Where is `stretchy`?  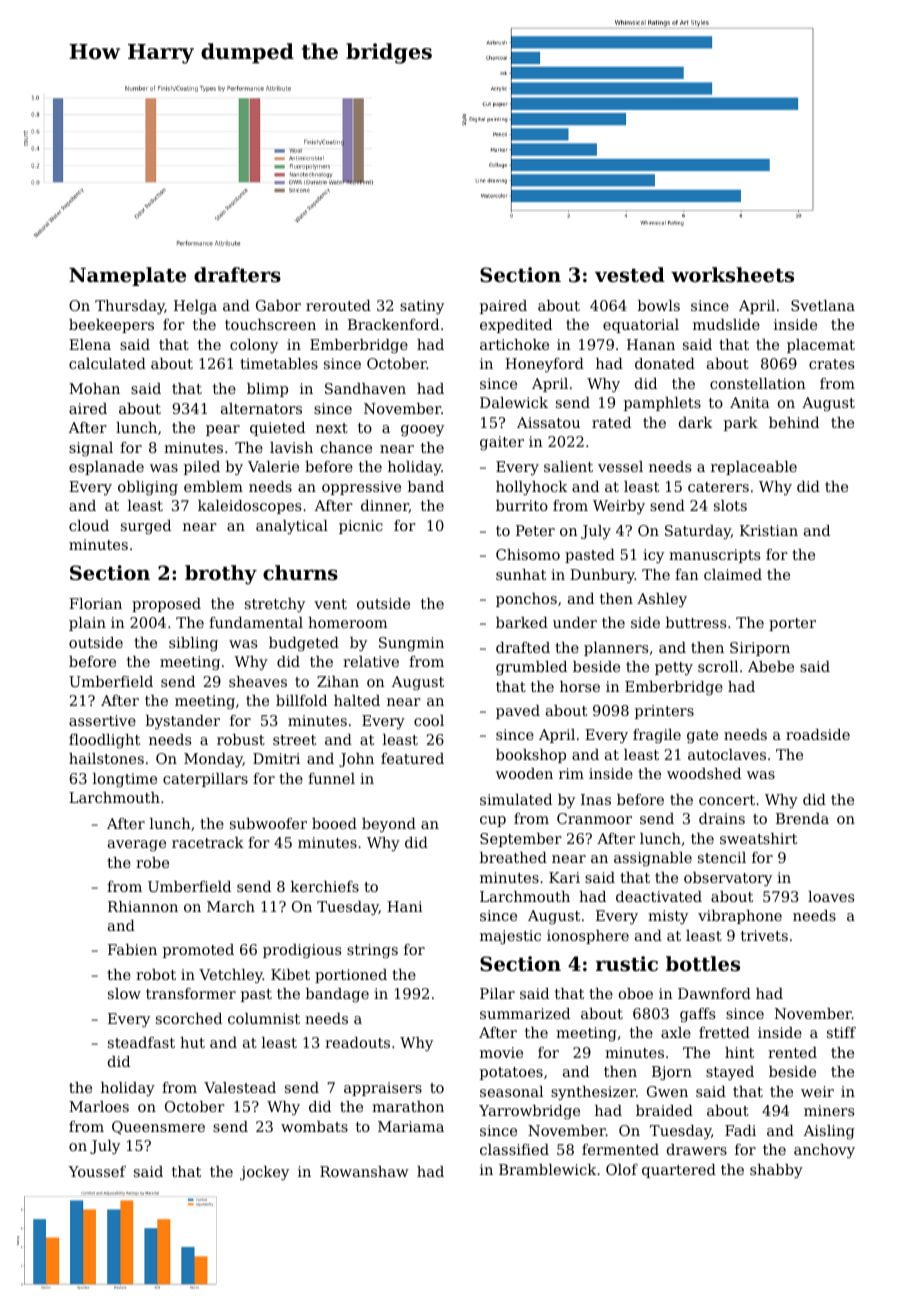
stretchy is located at coordinates (275, 605).
